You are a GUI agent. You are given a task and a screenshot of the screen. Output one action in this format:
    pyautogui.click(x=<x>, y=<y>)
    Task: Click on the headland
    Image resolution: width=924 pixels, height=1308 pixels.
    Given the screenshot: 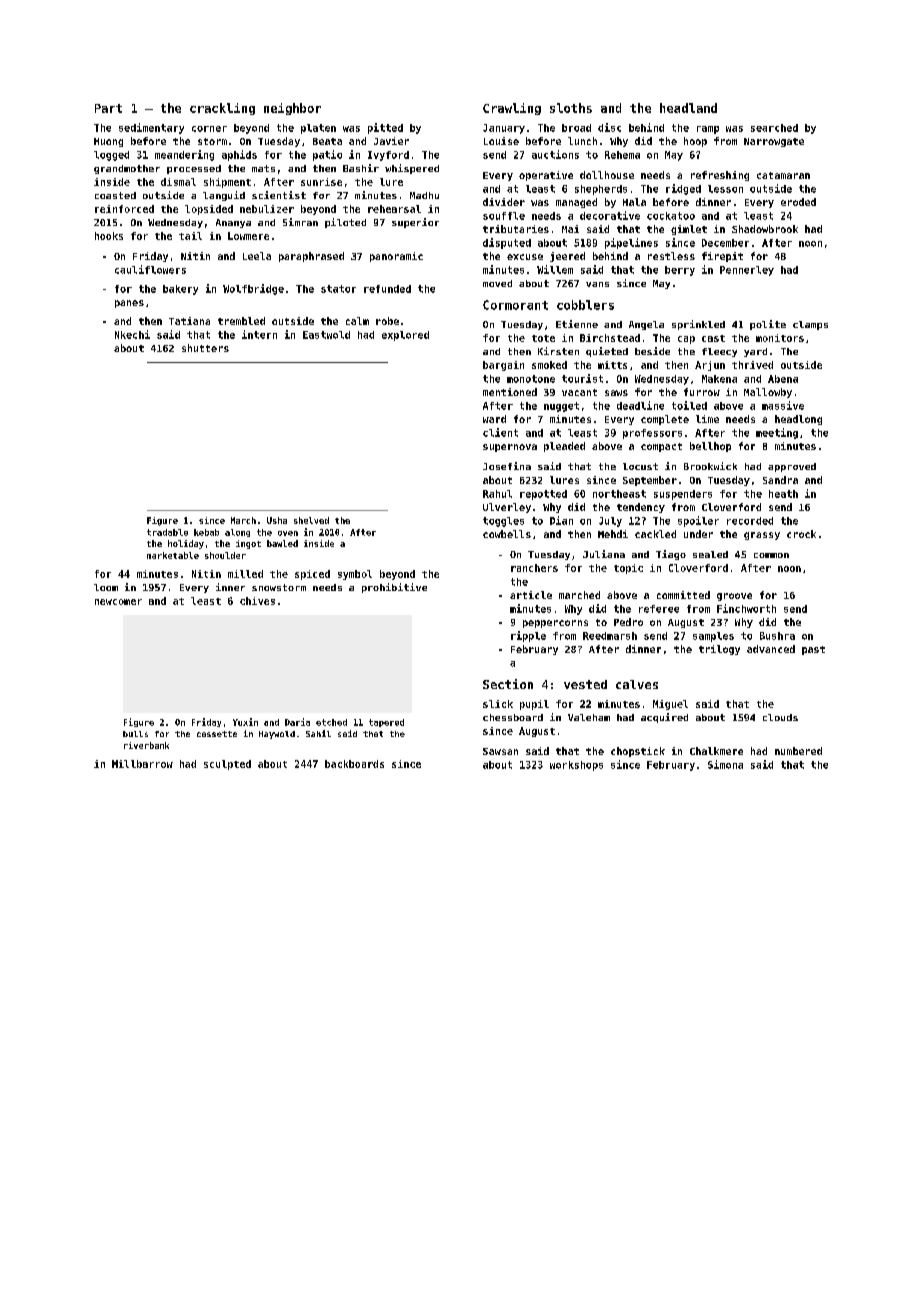 What is the action you would take?
    pyautogui.click(x=688, y=108)
